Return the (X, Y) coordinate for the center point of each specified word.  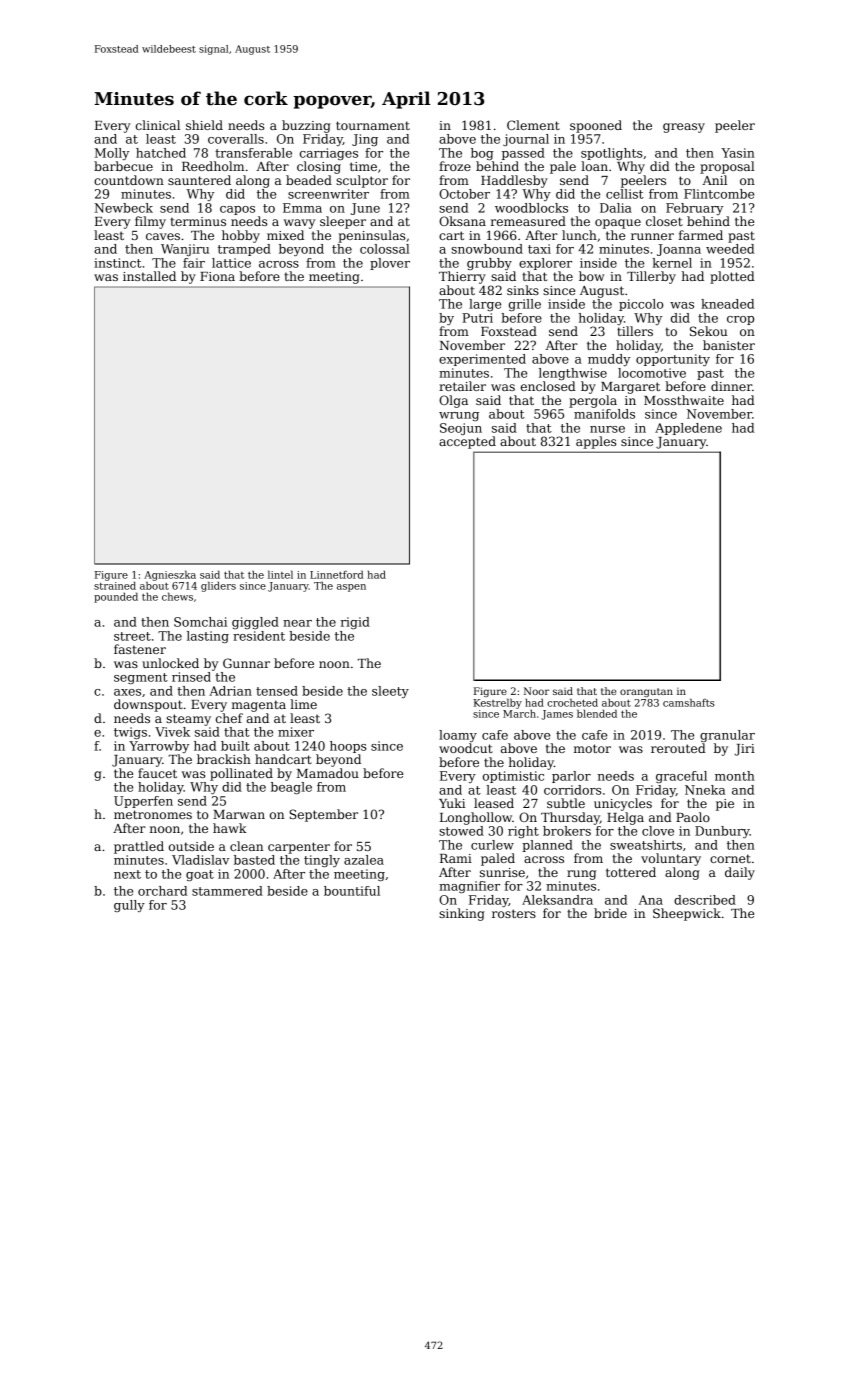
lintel (280, 574)
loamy (458, 736)
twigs (130, 733)
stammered (227, 891)
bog (482, 154)
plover (390, 264)
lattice (231, 263)
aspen (351, 588)
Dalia (616, 208)
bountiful (352, 891)
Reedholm (213, 166)
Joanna (679, 250)
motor (592, 748)
